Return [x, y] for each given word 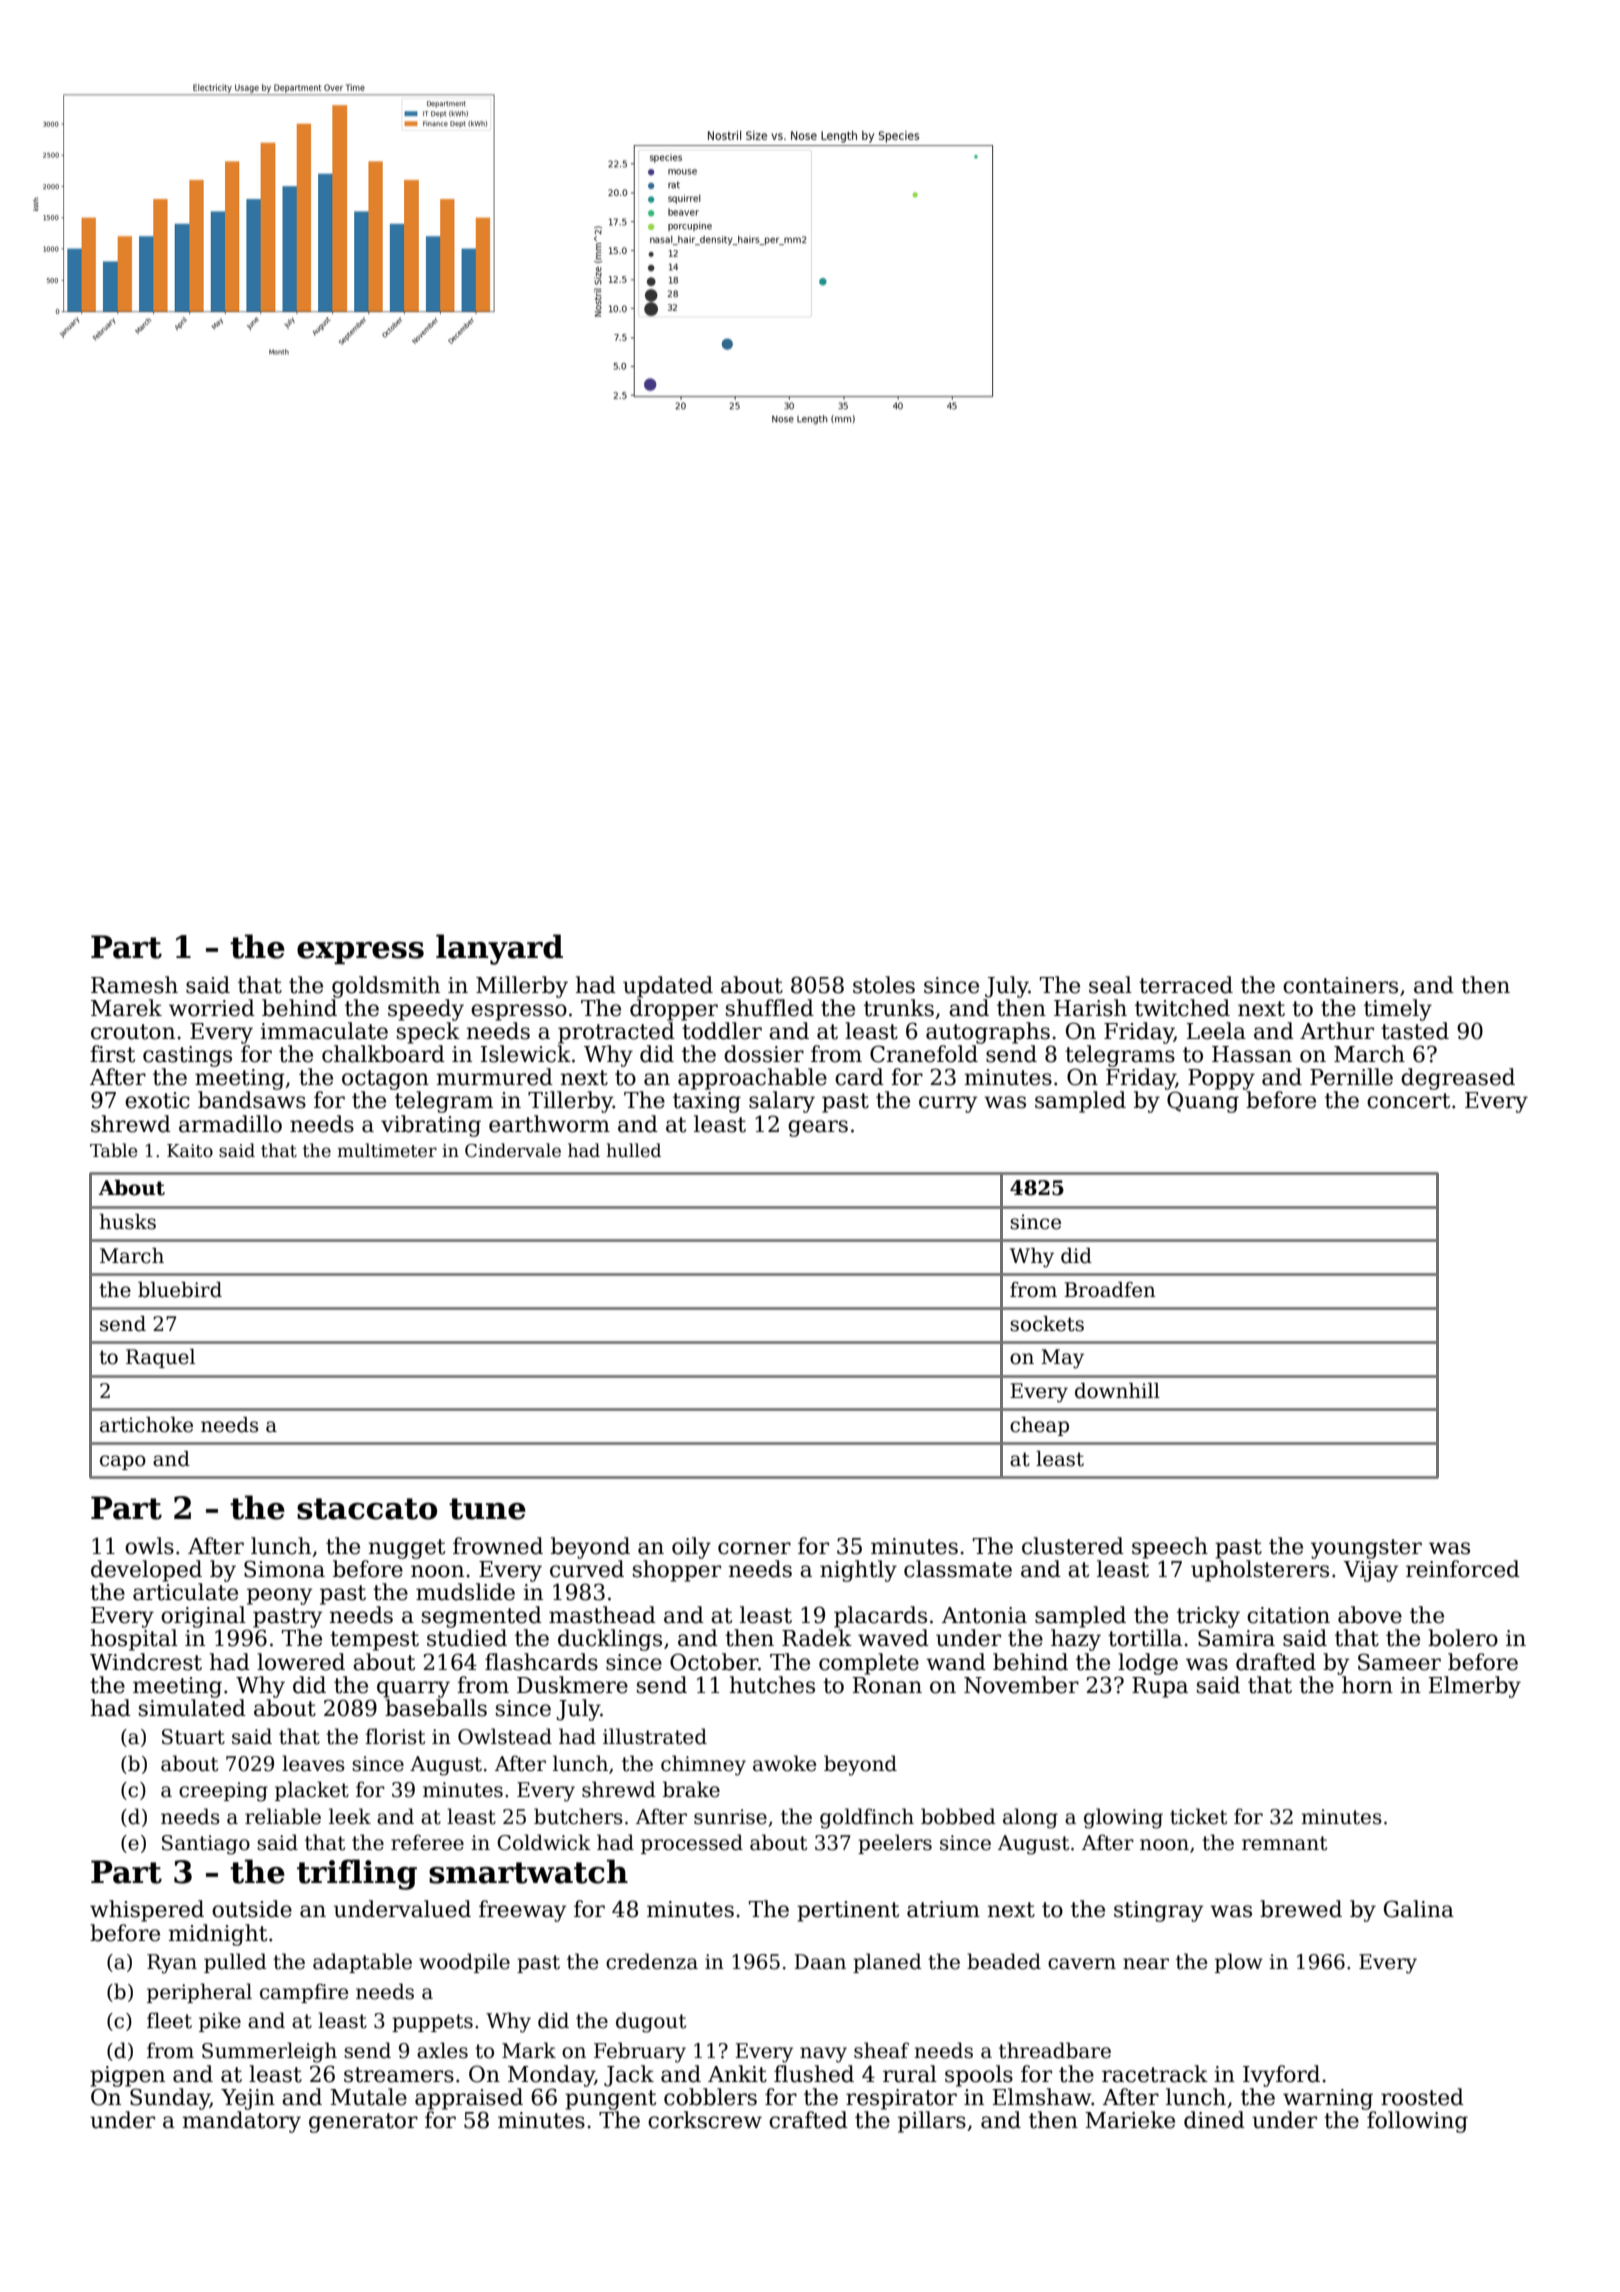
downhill [1117, 1391]
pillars [932, 2122]
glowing [1123, 1818]
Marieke [1130, 2120]
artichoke [146, 1425]
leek [350, 1816]
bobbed [958, 1816]
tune [487, 1509]
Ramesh [134, 985]
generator [363, 2123]
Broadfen [1110, 1290]
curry [948, 1104]
